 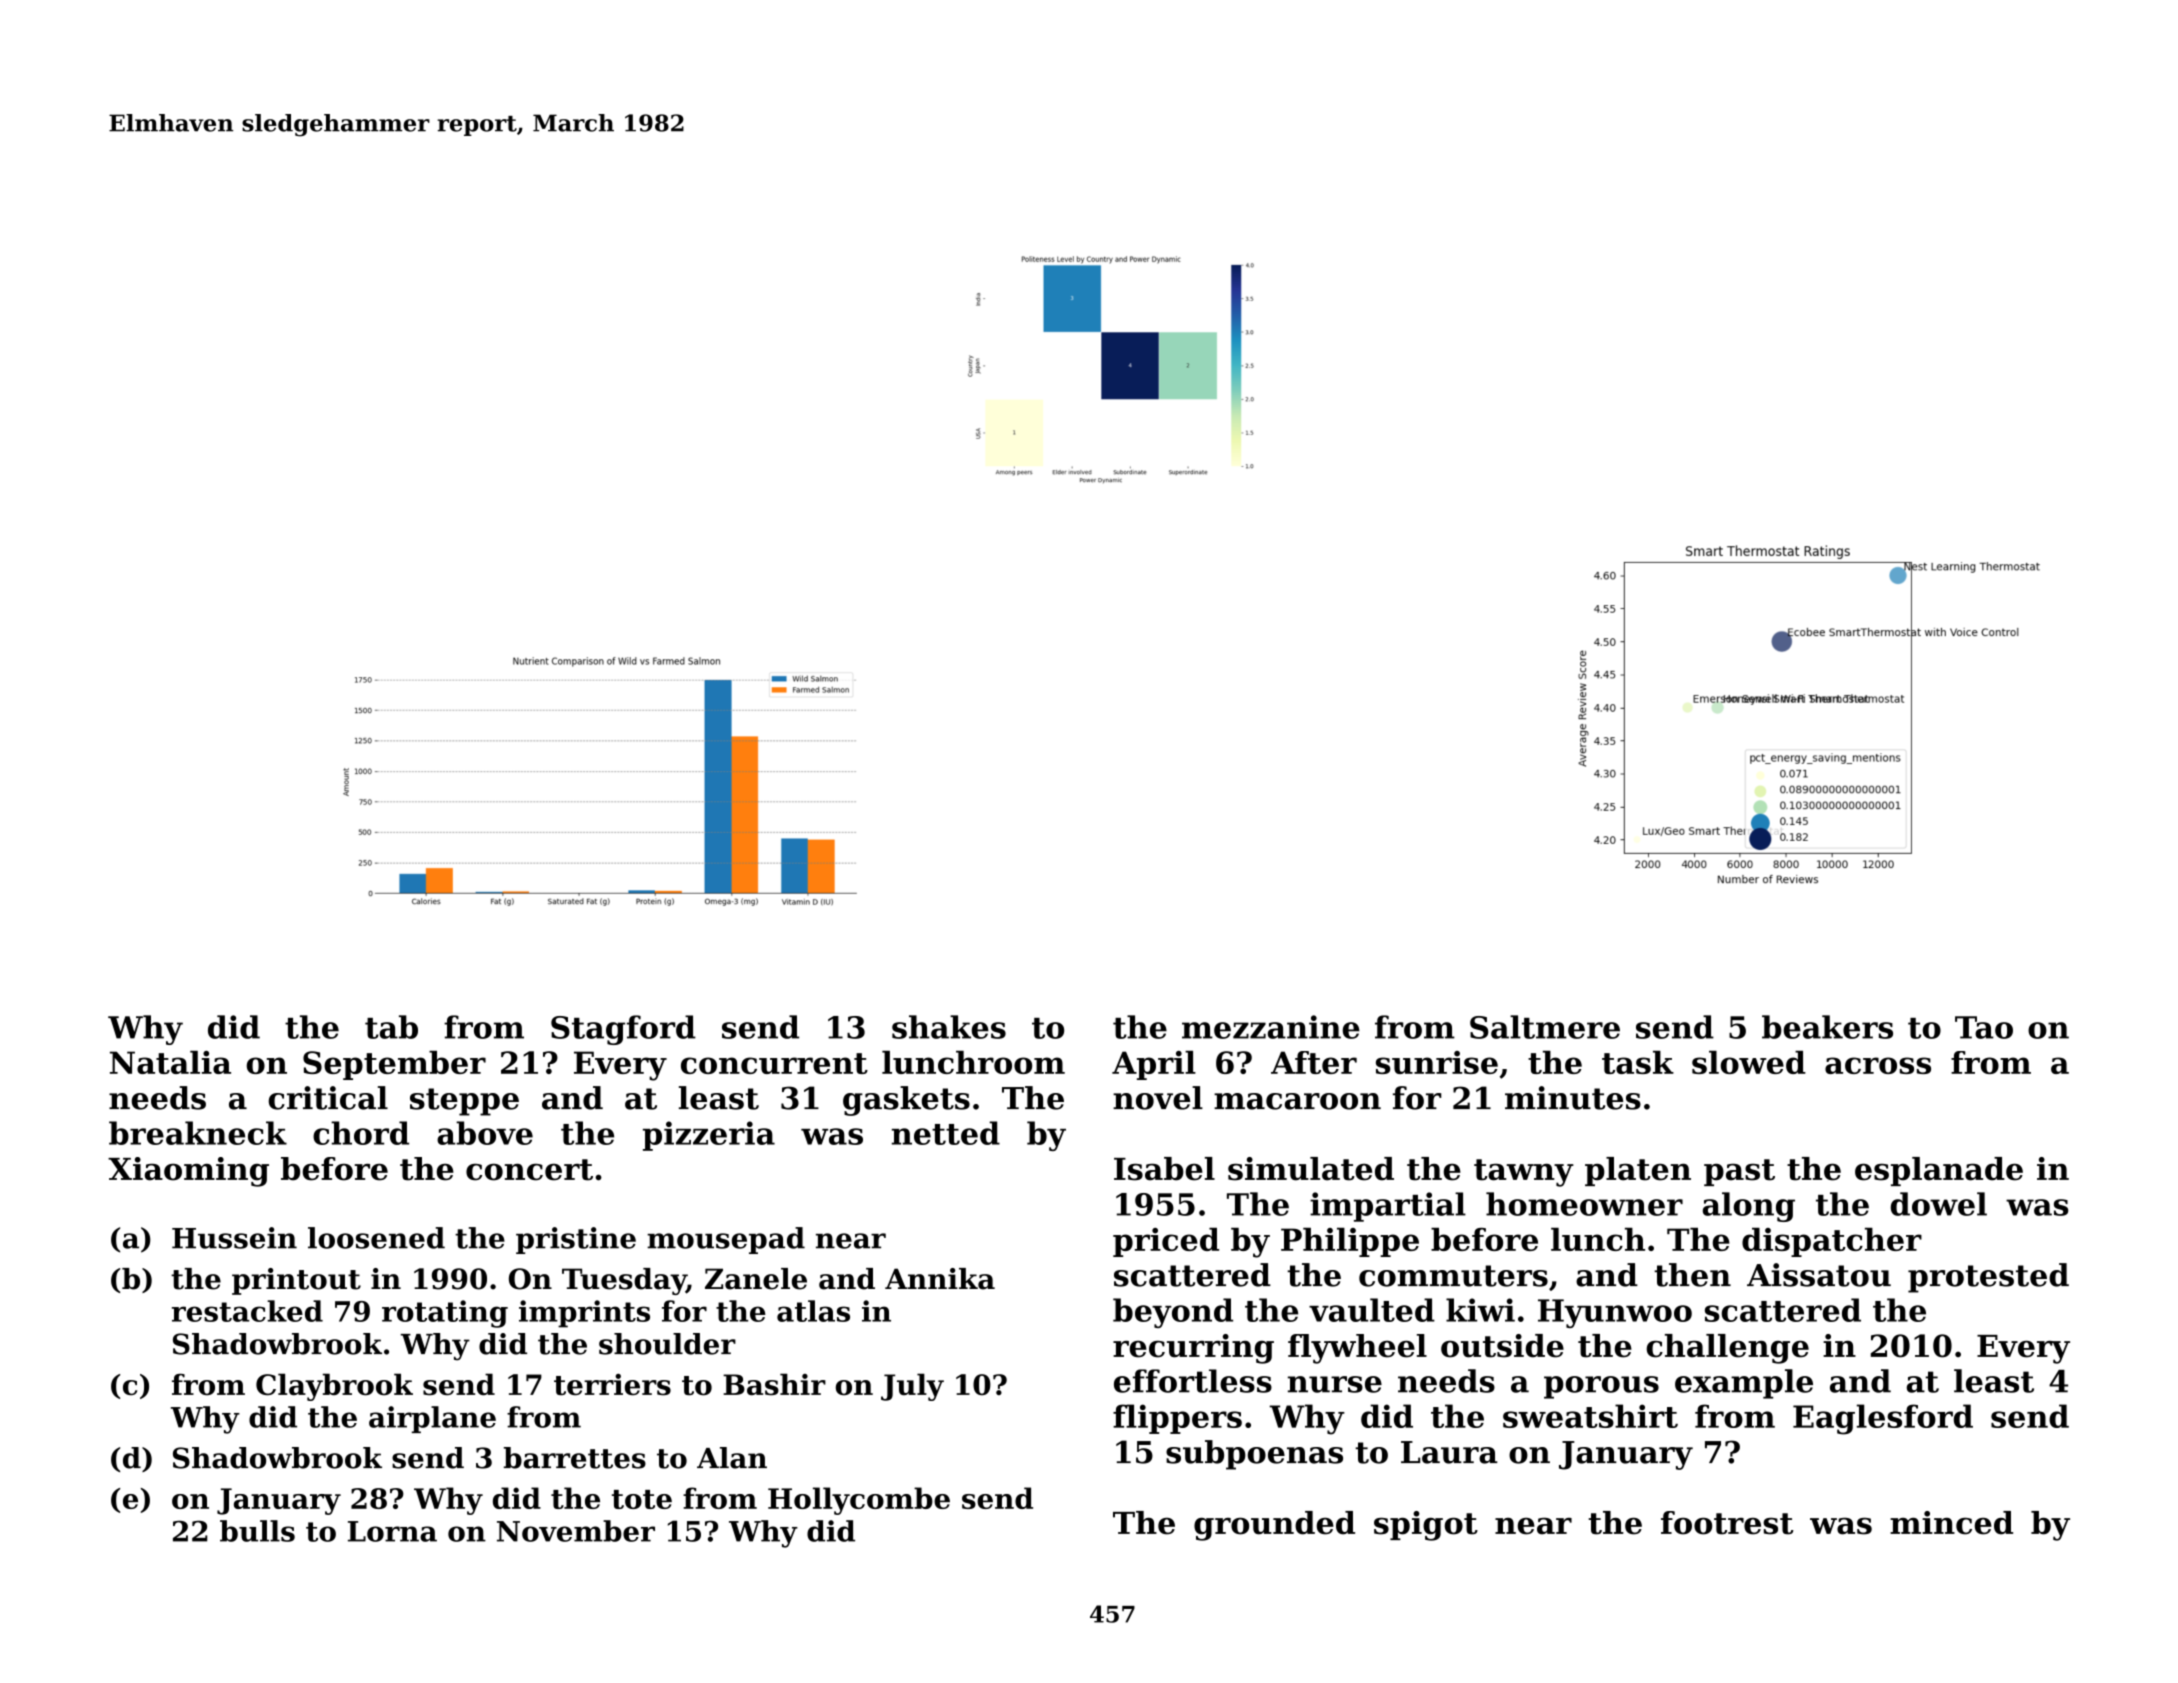 I want to click on Saltmere, so click(x=1545, y=1027).
